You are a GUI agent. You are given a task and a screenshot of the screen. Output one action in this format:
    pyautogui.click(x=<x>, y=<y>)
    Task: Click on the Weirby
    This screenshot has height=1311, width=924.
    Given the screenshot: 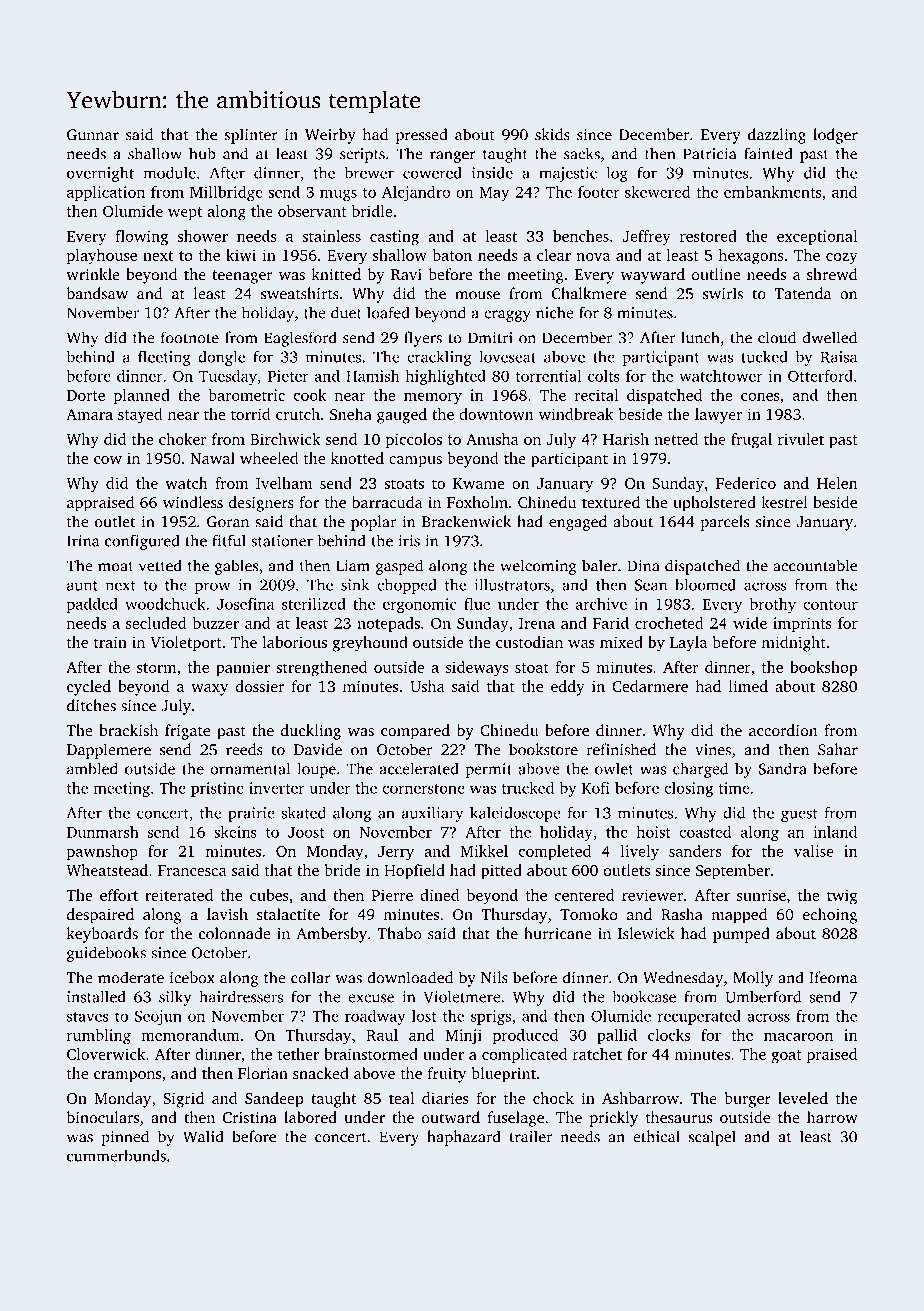 What is the action you would take?
    pyautogui.click(x=330, y=136)
